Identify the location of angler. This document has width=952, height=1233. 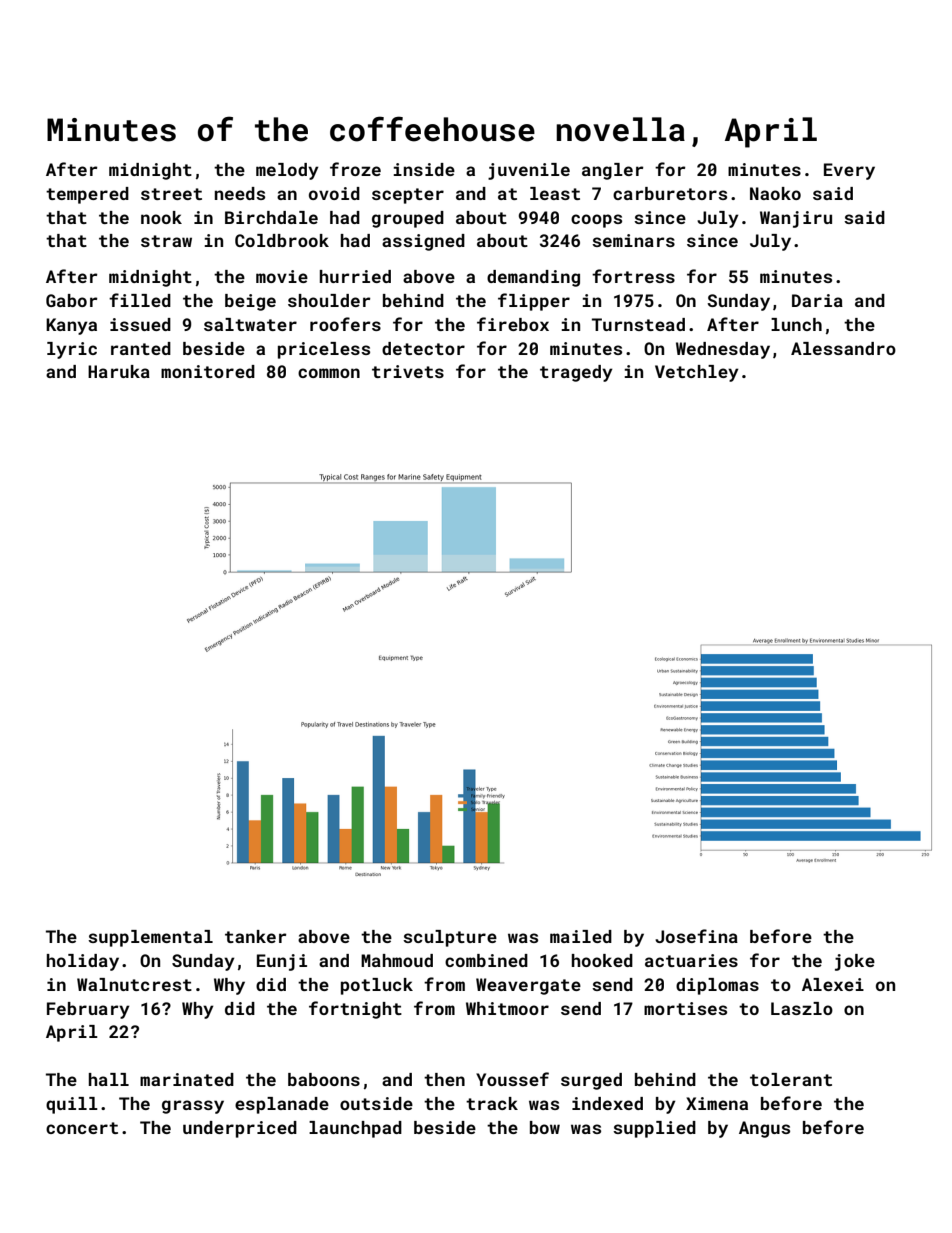
(612, 171).
